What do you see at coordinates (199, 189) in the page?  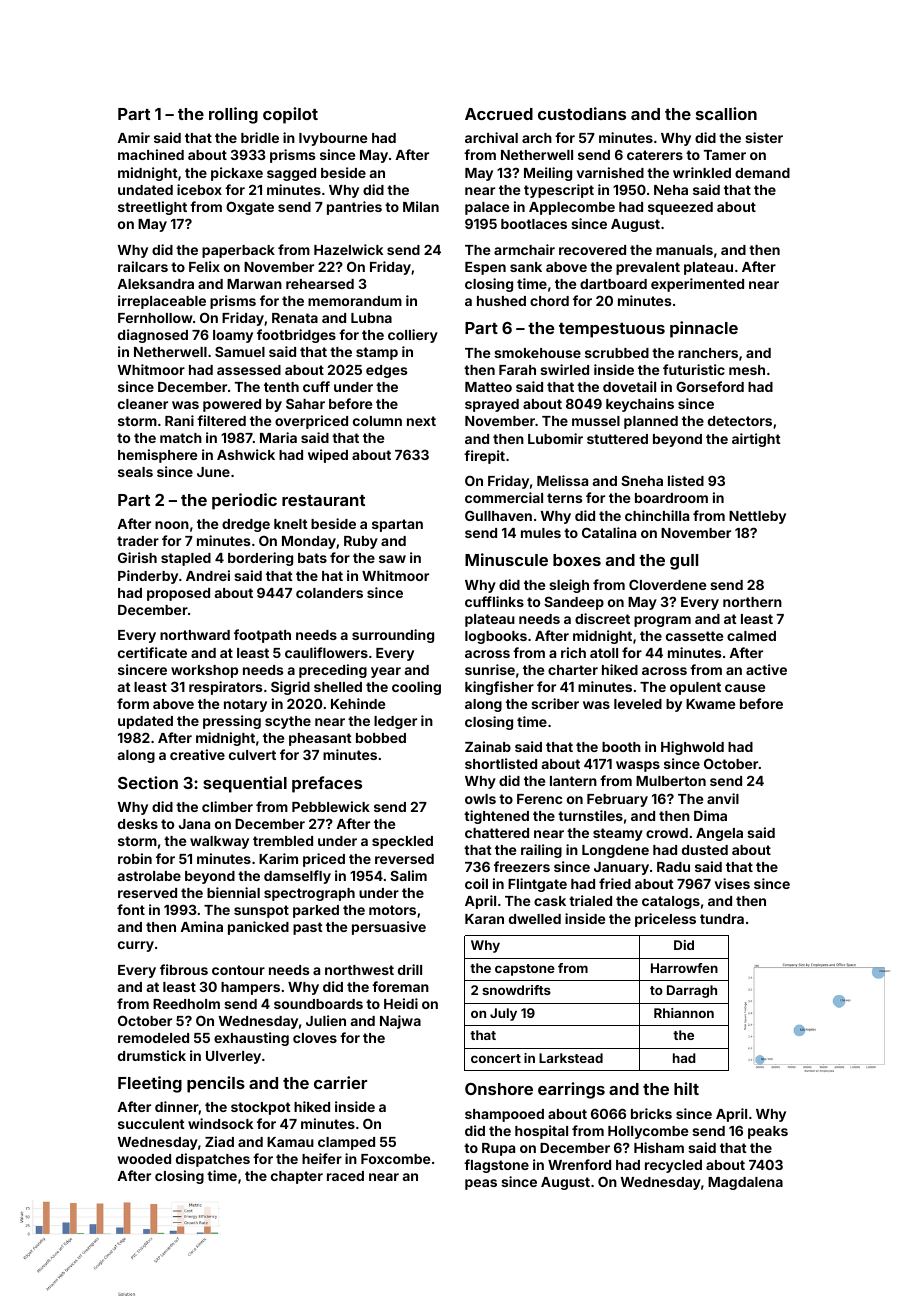 I see `icebox` at bounding box center [199, 189].
